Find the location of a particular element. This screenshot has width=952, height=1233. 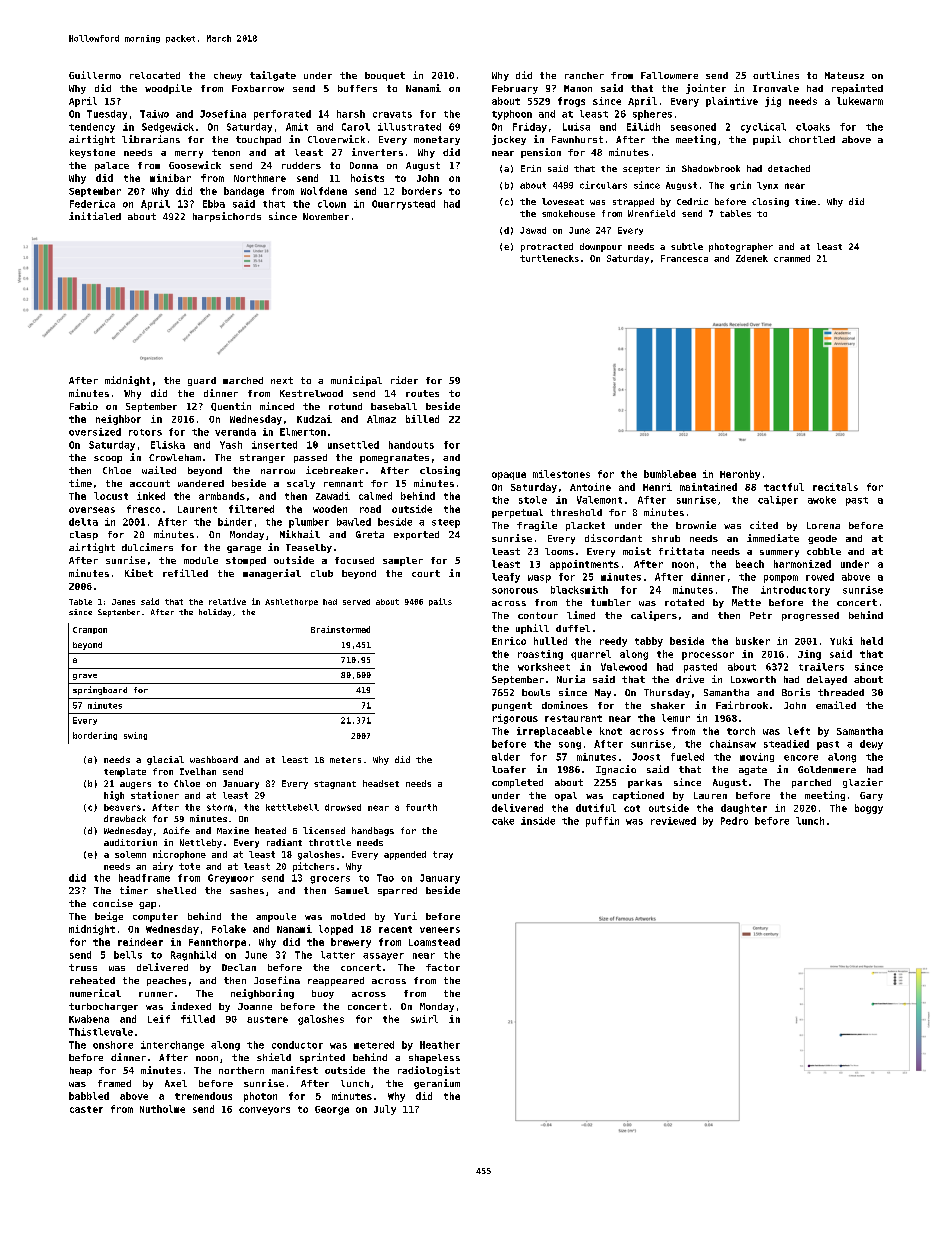

turtlenecks is located at coordinates (549, 258).
